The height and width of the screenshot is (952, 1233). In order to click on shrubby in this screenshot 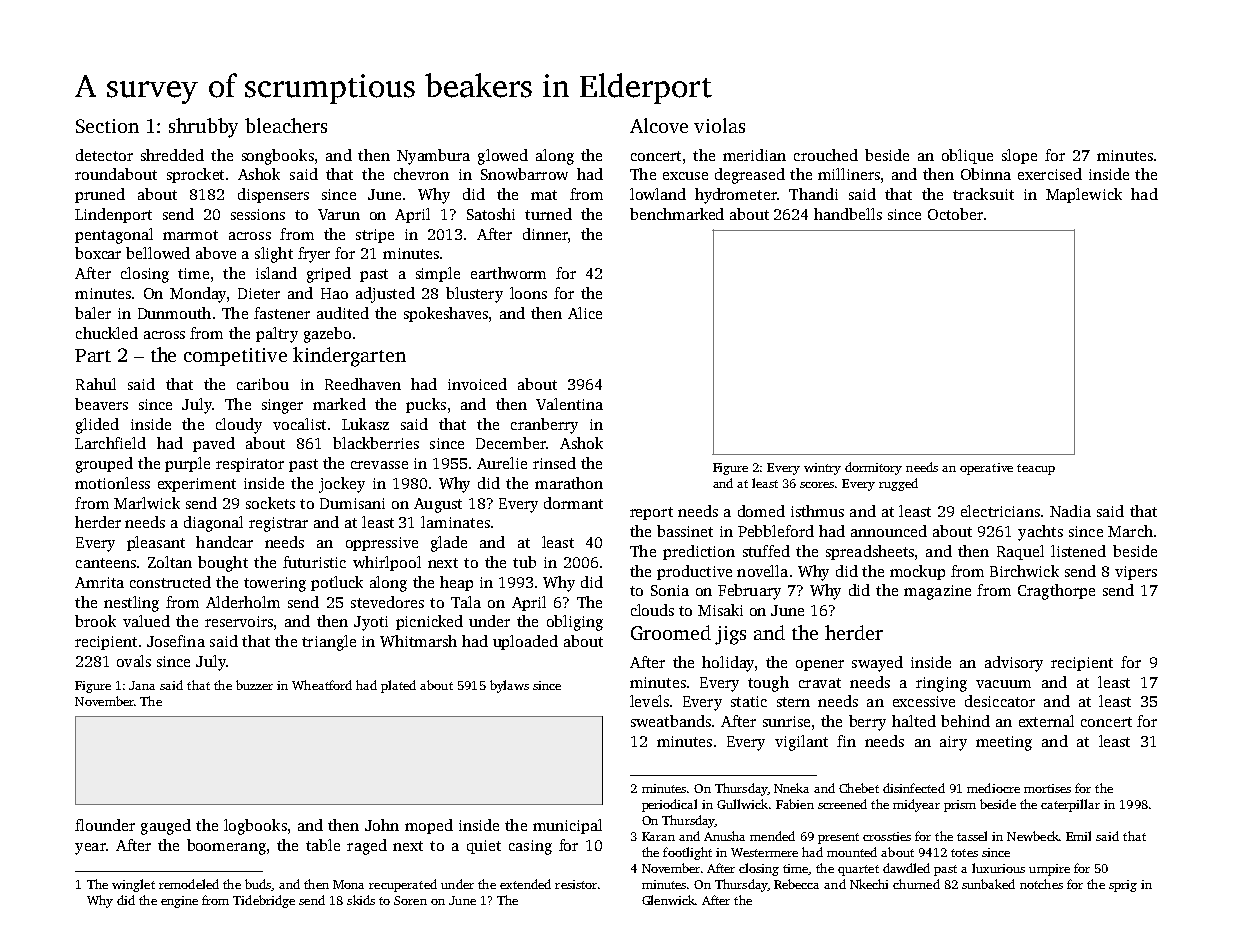, I will do `click(203, 128)`.
